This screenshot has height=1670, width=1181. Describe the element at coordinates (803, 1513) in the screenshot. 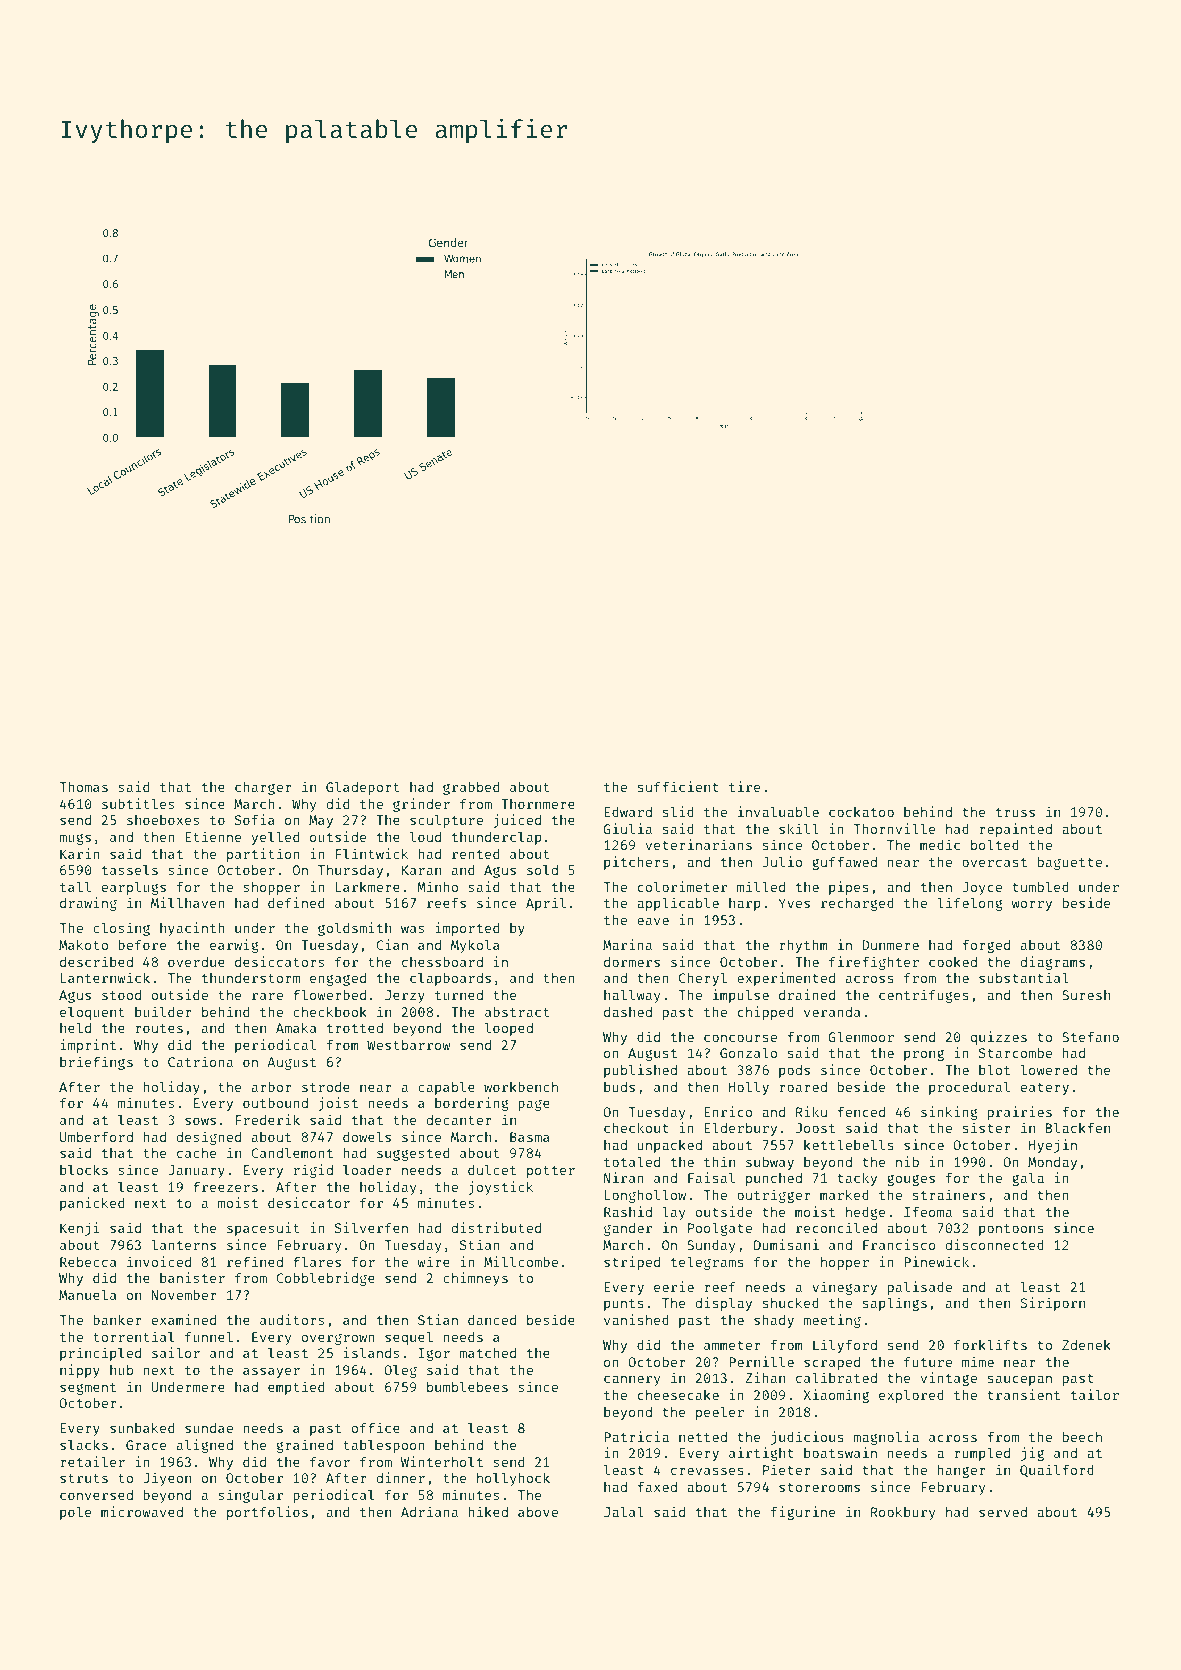

I see `figurine` at that location.
